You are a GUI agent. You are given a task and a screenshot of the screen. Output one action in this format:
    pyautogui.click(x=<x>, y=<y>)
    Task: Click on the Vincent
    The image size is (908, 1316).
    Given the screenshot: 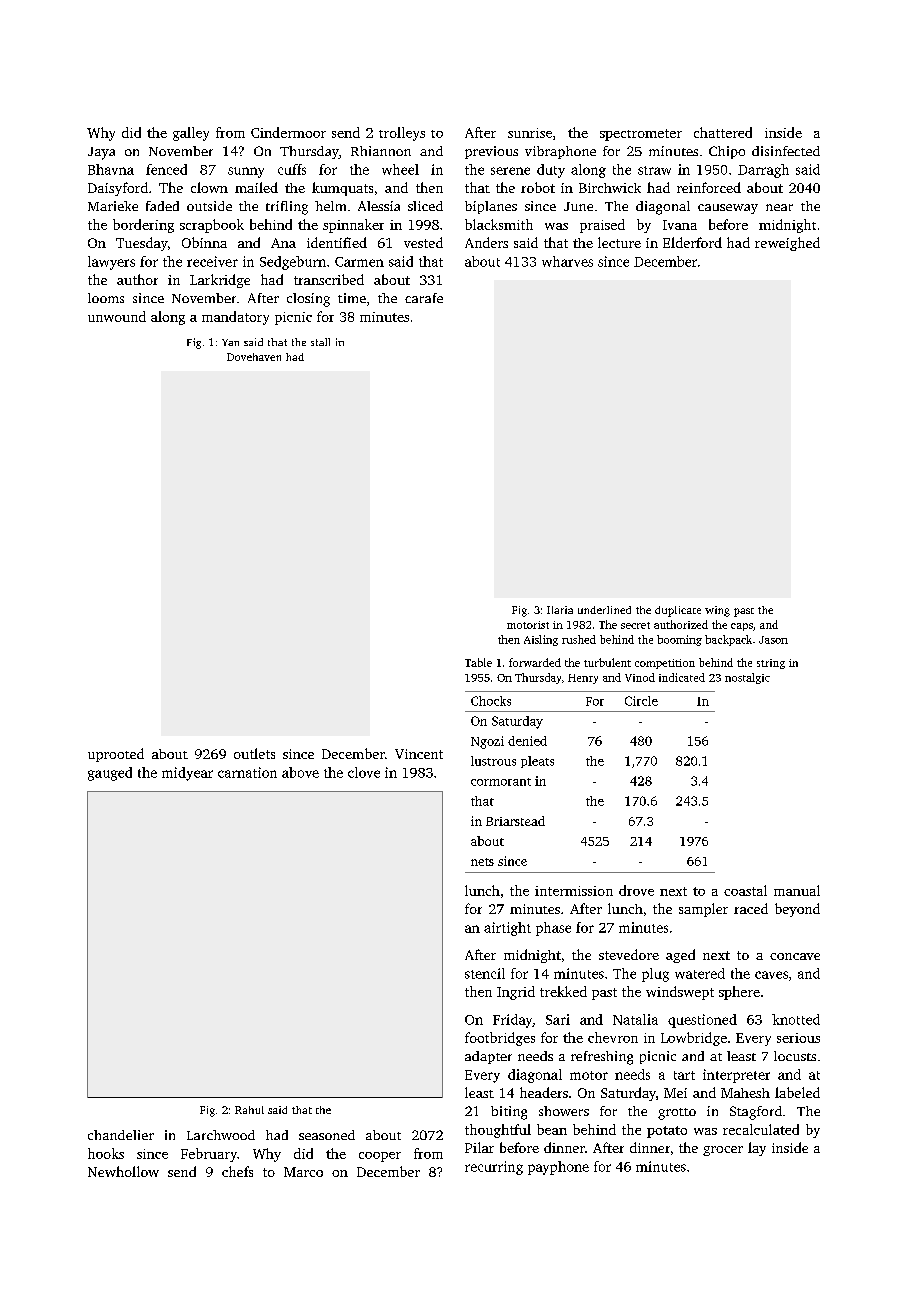 What is the action you would take?
    pyautogui.click(x=419, y=754)
